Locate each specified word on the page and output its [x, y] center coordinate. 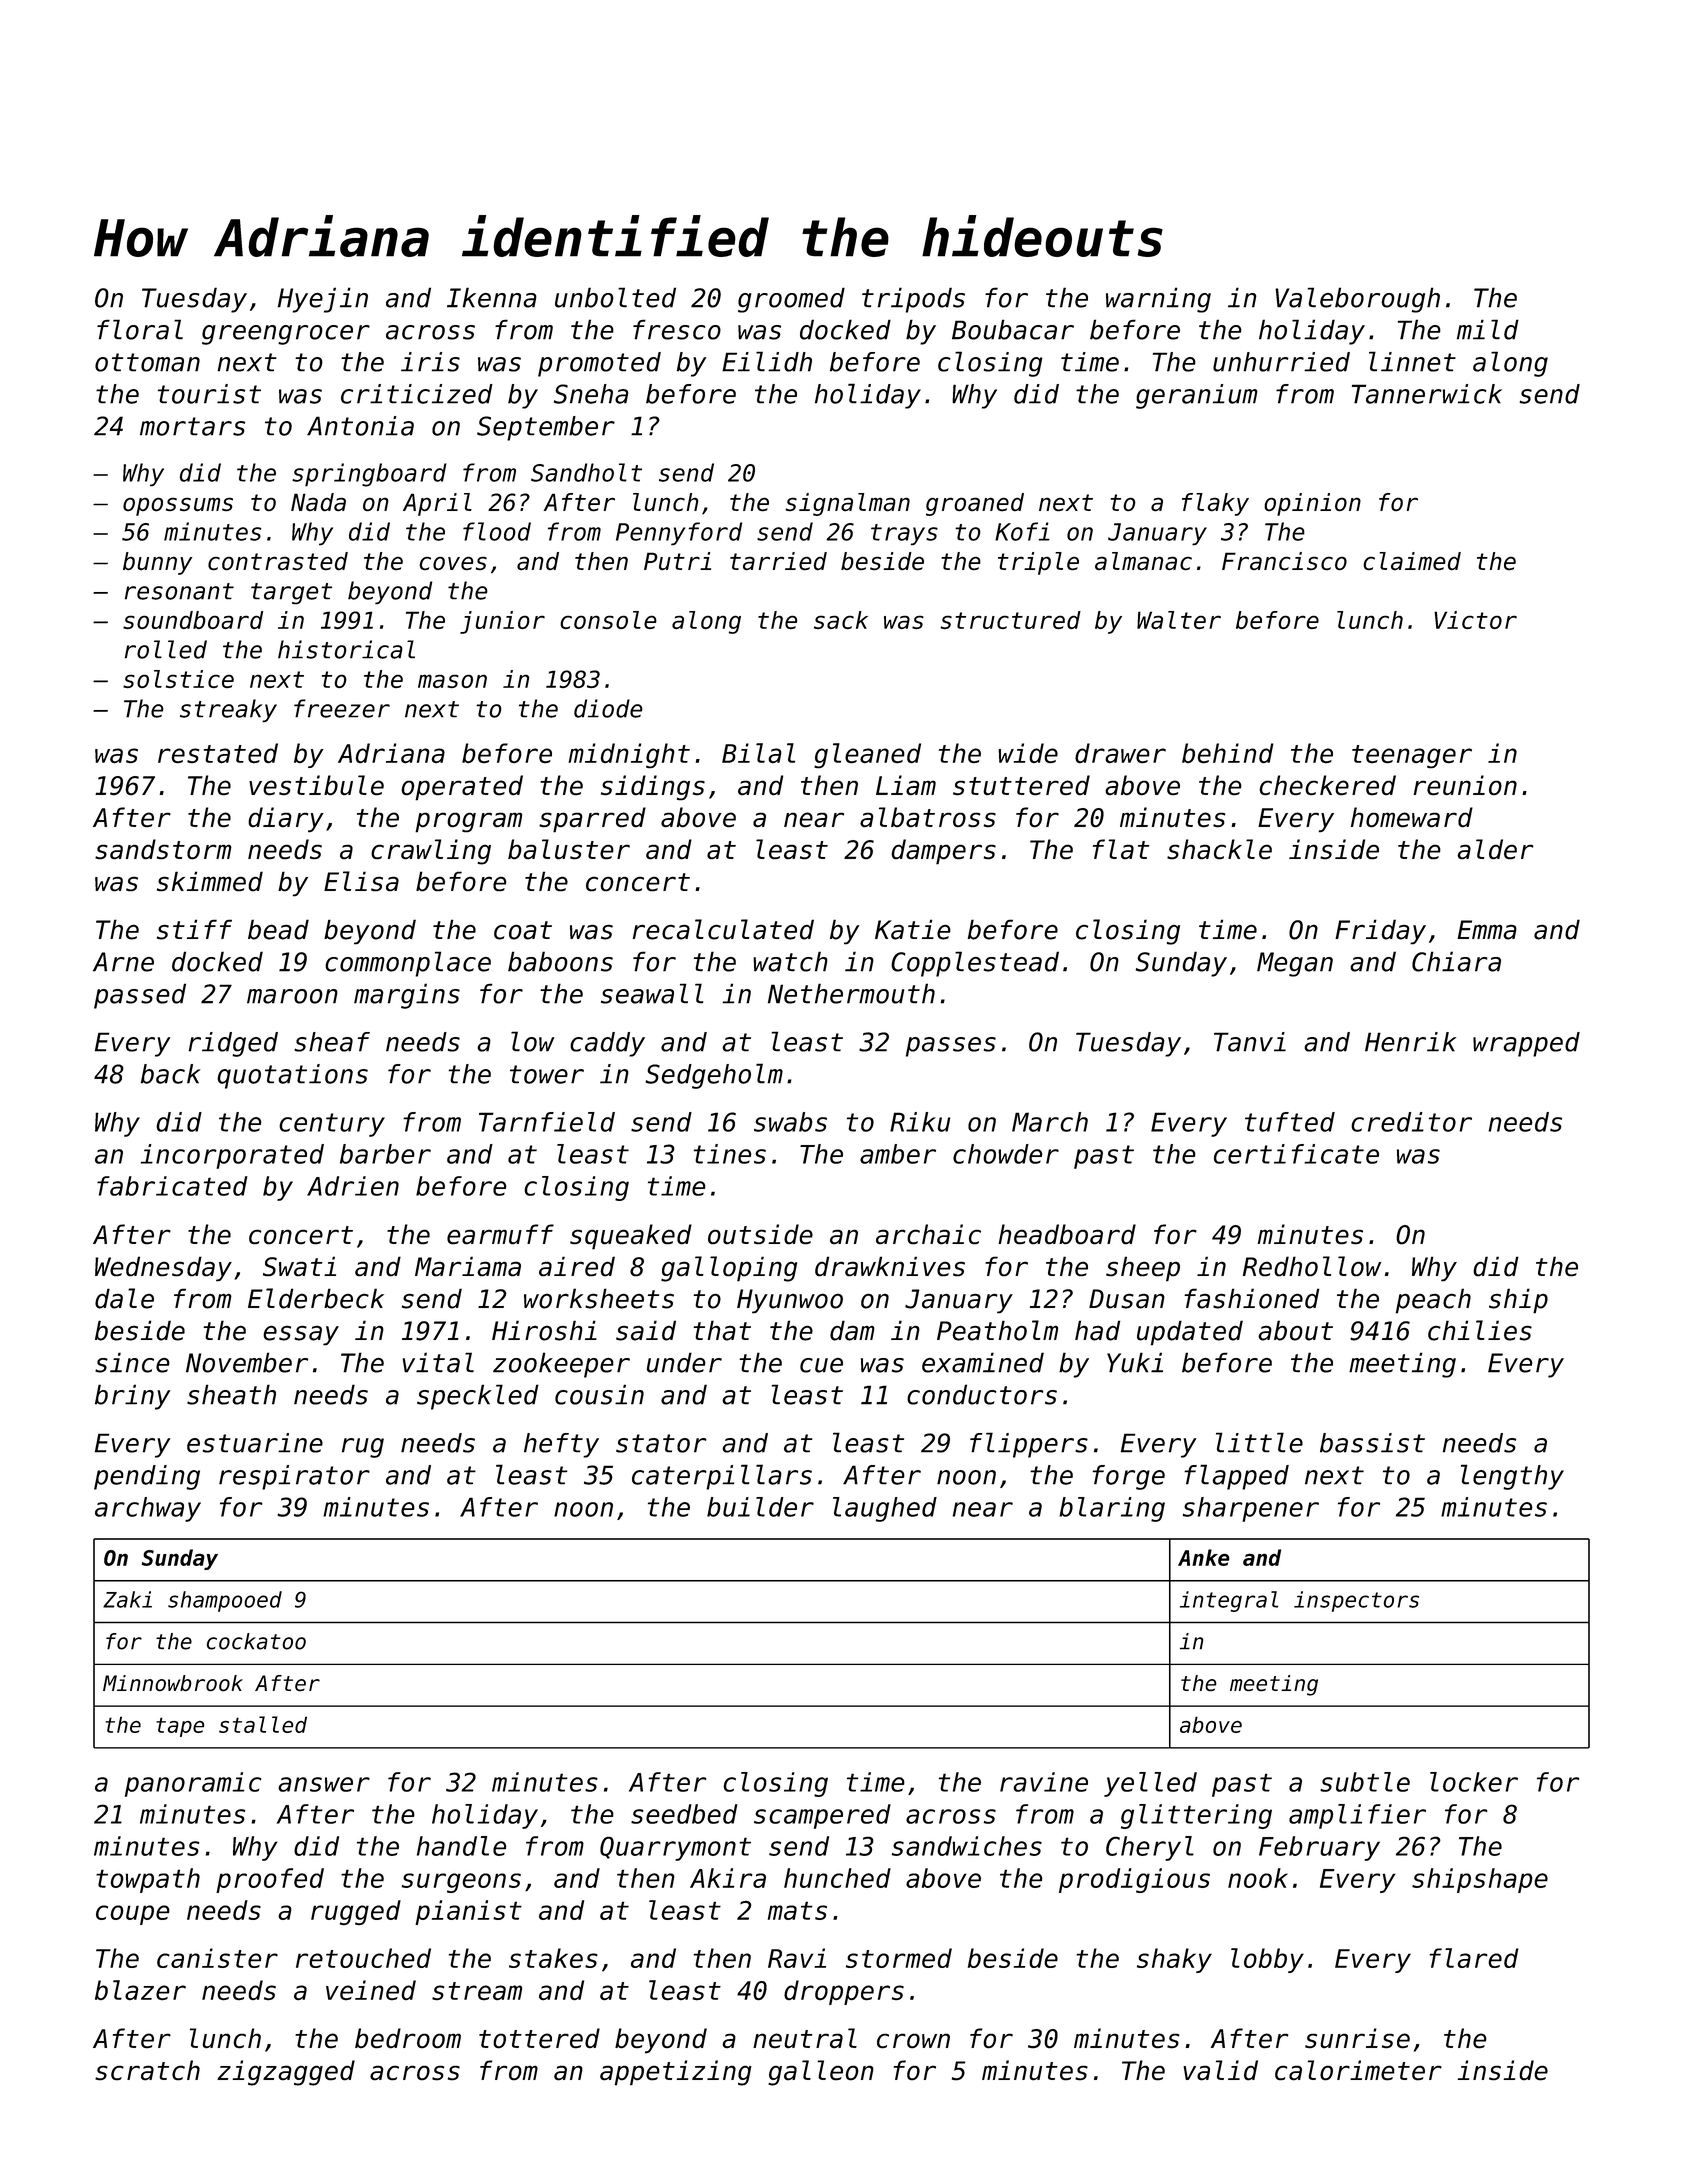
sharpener [1251, 1509]
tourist [209, 394]
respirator [294, 1477]
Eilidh [767, 361]
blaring [1112, 1509]
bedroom [408, 2038]
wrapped [1526, 1044]
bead [278, 929]
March [1050, 1122]
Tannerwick [1427, 394]
